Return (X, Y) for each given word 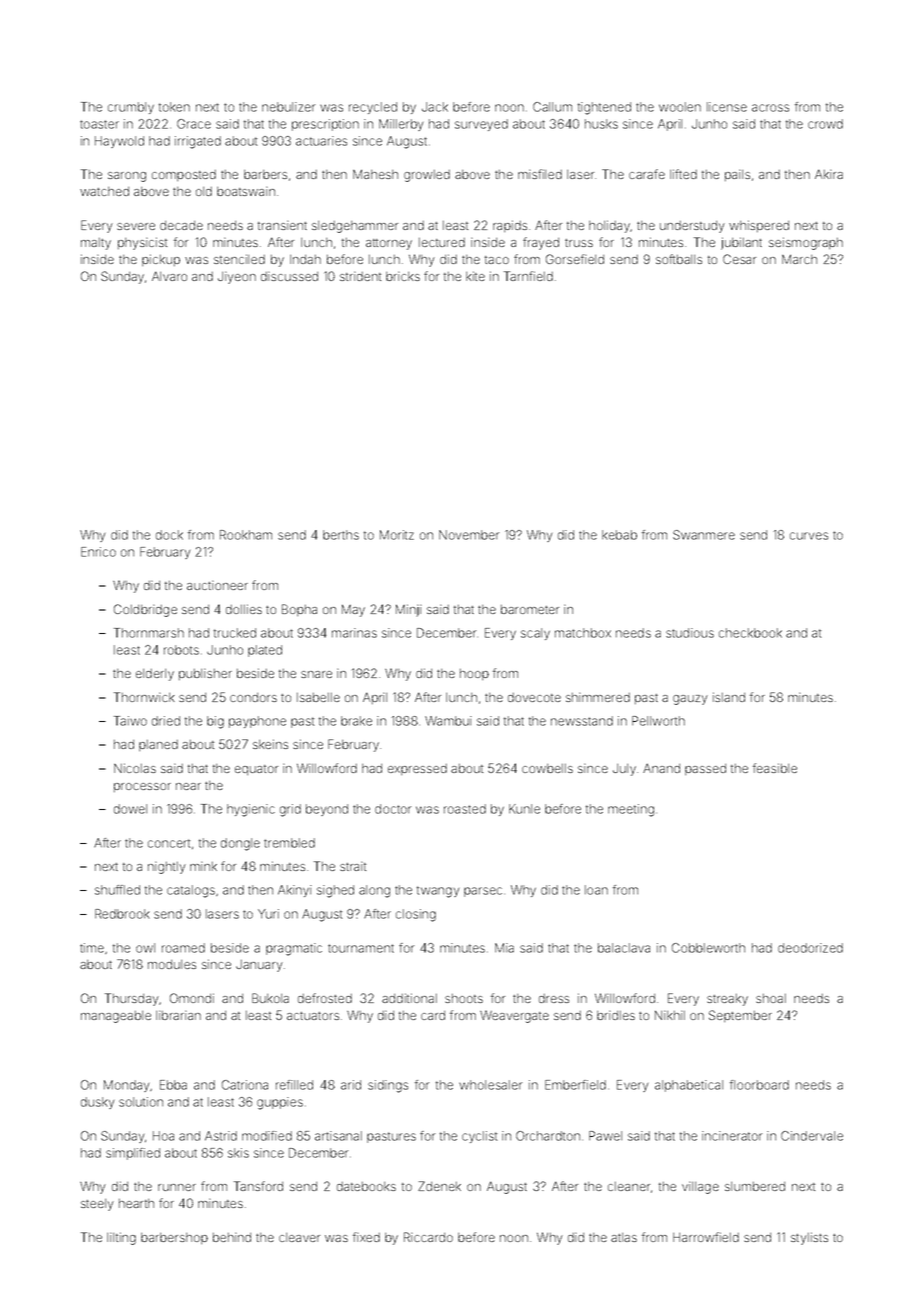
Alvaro (169, 276)
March (799, 259)
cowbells (547, 768)
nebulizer (288, 107)
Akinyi (295, 891)
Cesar (739, 259)
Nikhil (670, 1015)
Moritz (397, 535)
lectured (442, 242)
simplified (133, 1154)
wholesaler (490, 1085)
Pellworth (658, 721)
